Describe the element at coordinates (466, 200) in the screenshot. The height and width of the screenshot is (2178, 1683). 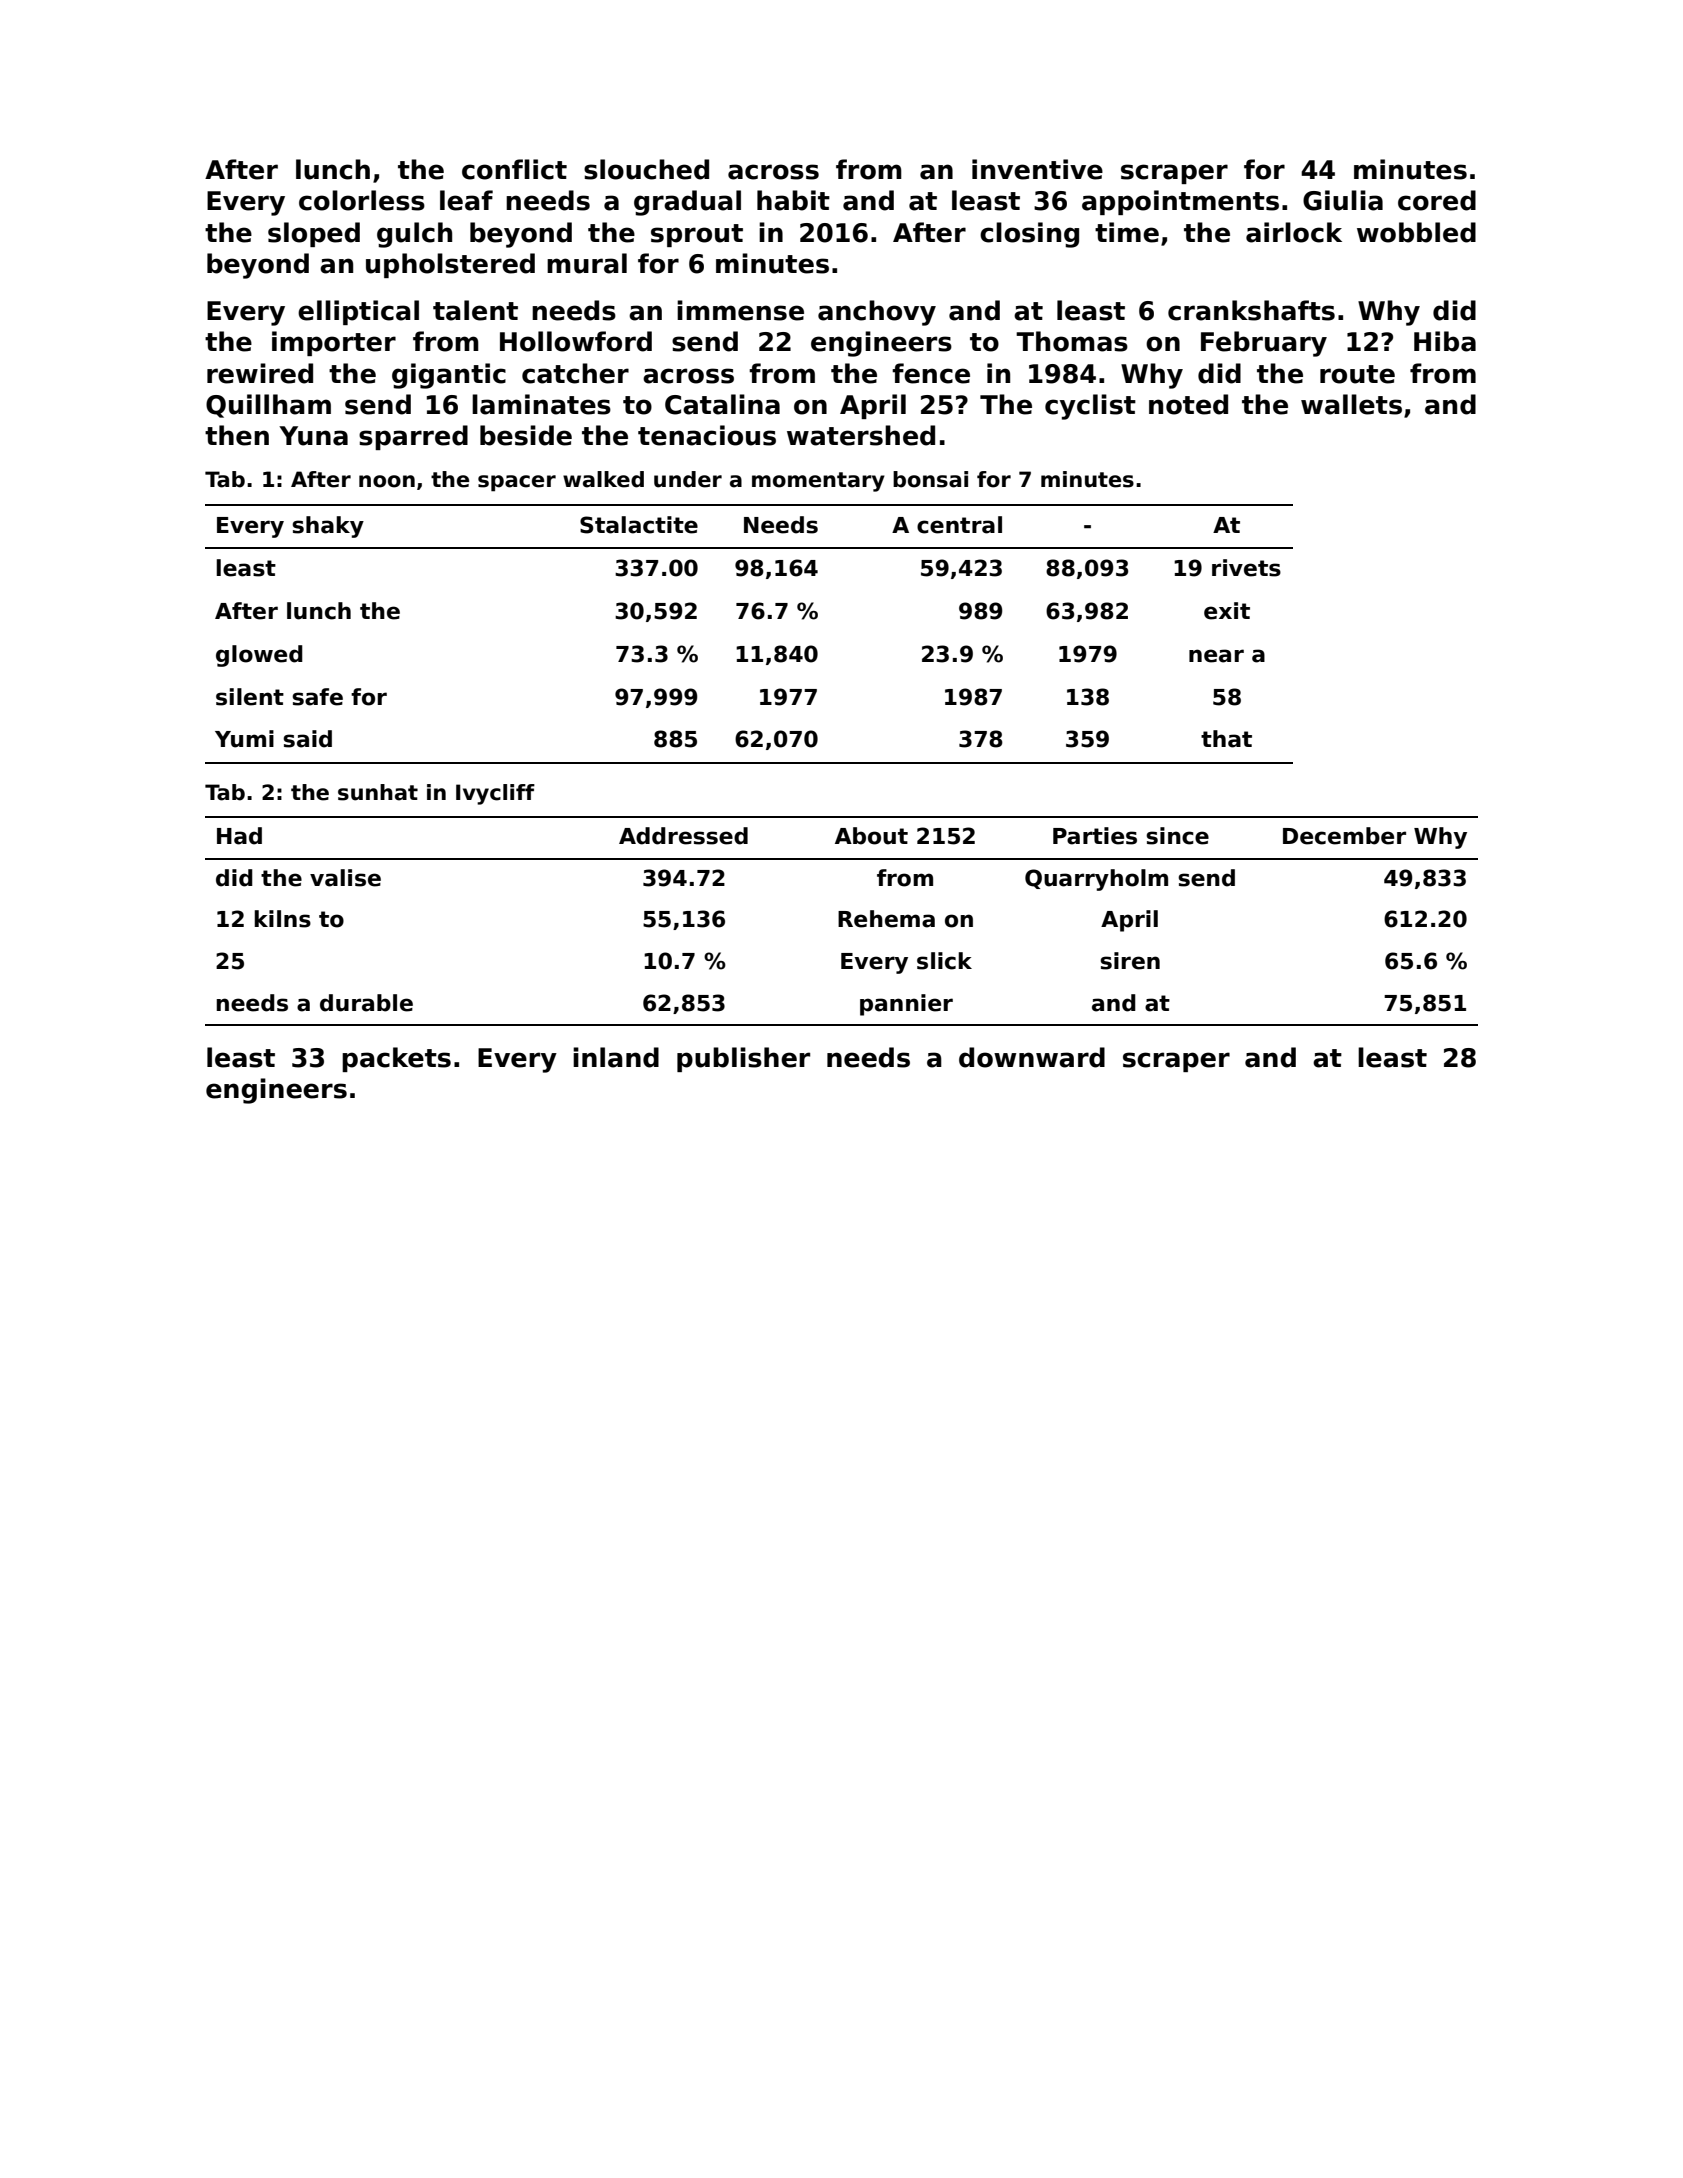
I see `leaf` at that location.
